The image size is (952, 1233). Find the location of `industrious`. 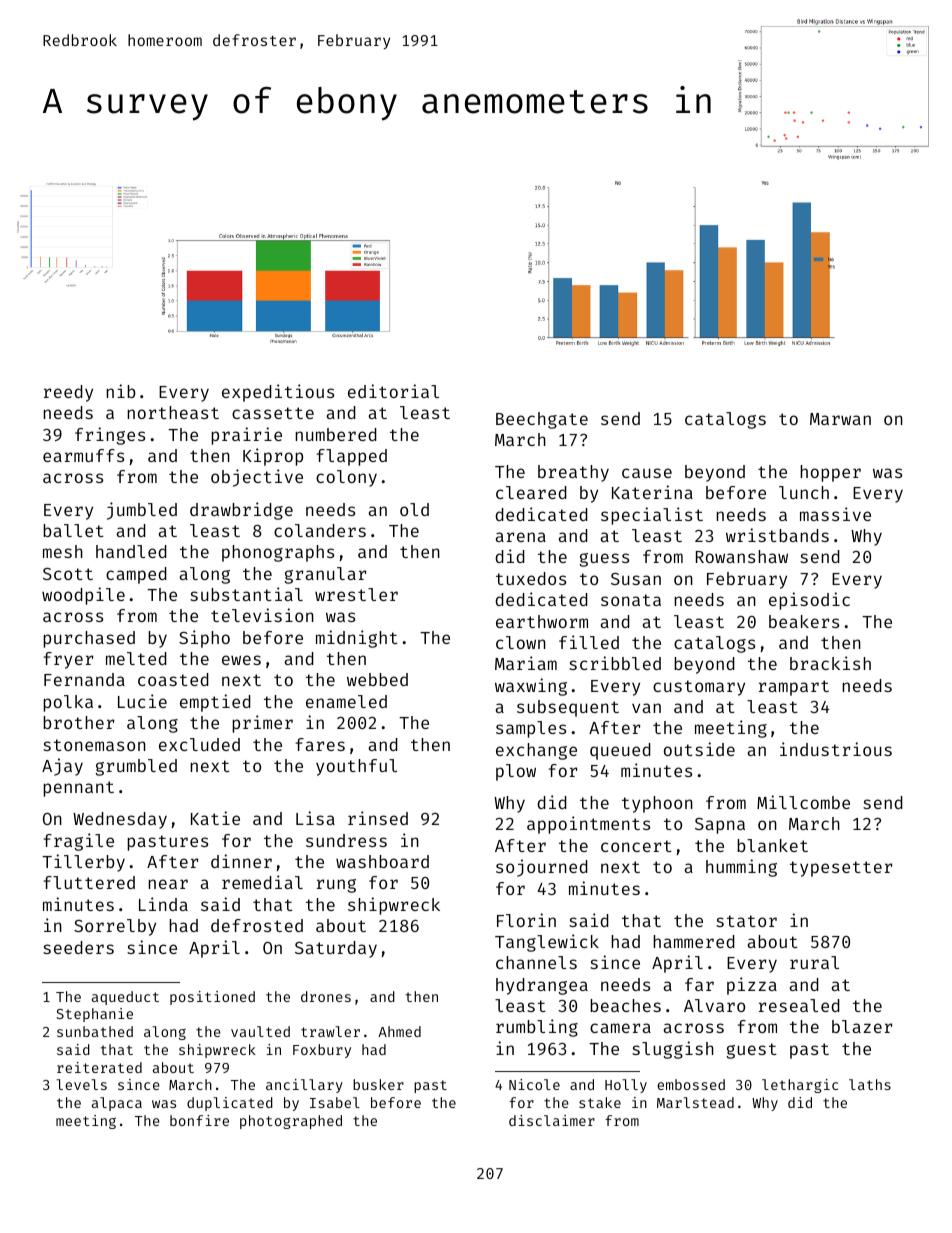

industrious is located at coordinates (836, 749).
